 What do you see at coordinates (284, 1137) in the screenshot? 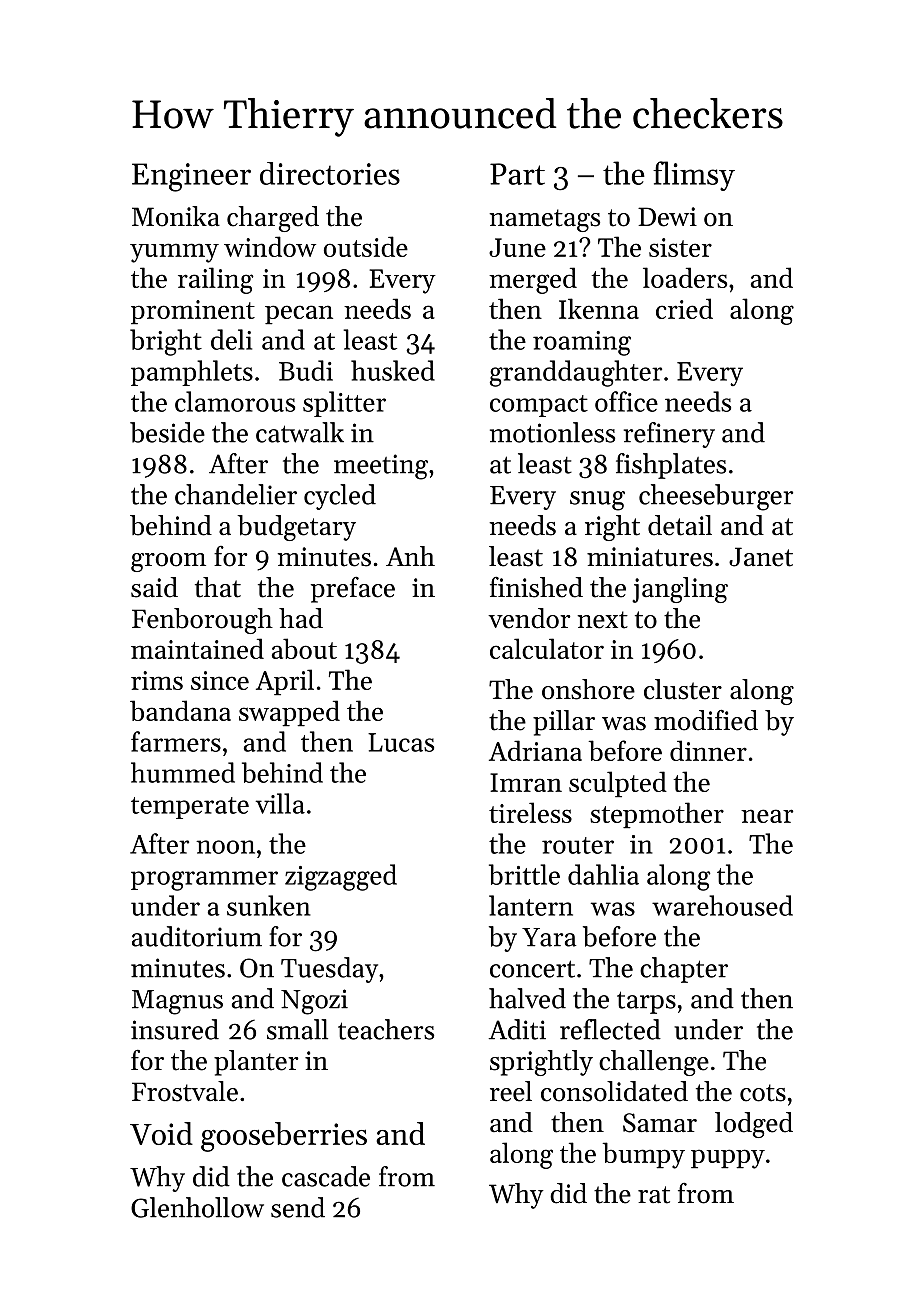
I see `gooseberries` at bounding box center [284, 1137].
